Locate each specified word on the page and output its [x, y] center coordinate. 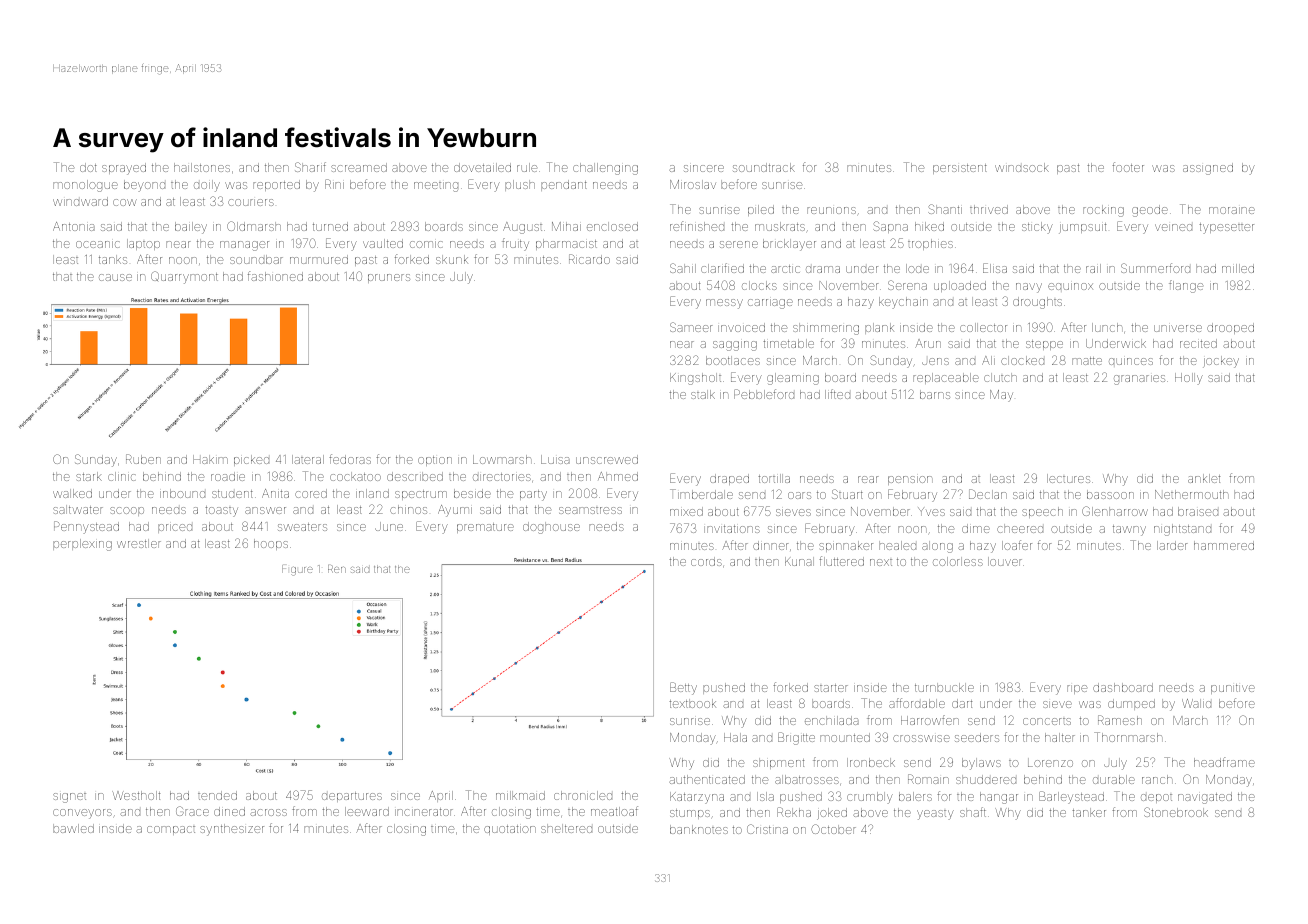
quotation [510, 830]
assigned [1208, 169]
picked [251, 460]
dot [88, 167]
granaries [1139, 380]
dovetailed [482, 167]
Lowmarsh [502, 459]
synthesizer [232, 830]
